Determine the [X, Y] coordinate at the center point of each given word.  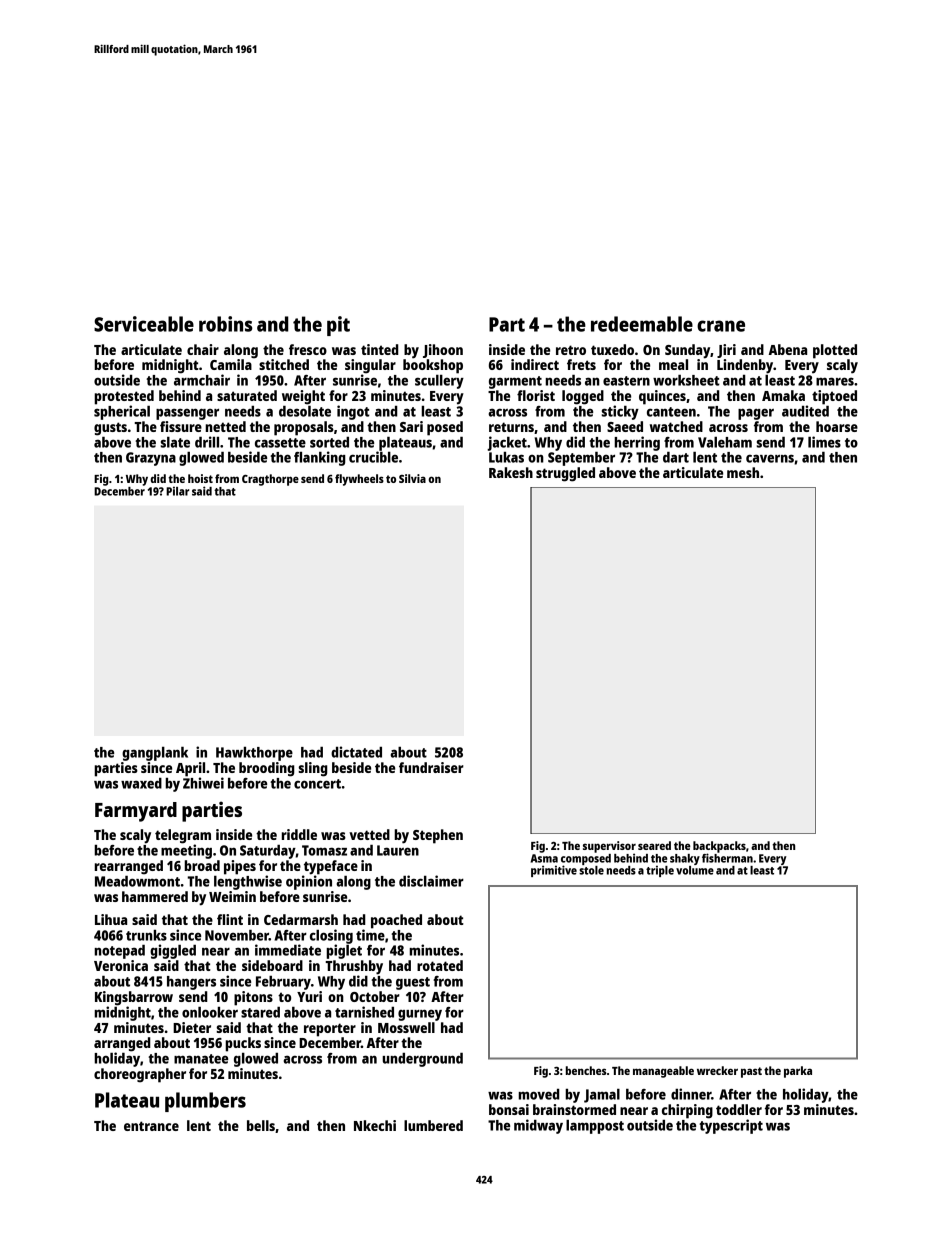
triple [660, 871]
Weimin [232, 896]
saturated [247, 395]
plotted [835, 351]
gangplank [155, 754]
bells [261, 1125]
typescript [731, 1126]
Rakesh [511, 472]
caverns [770, 458]
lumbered [433, 1125]
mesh [743, 472]
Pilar [177, 491]
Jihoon [443, 351]
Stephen [438, 836]
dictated [356, 752]
